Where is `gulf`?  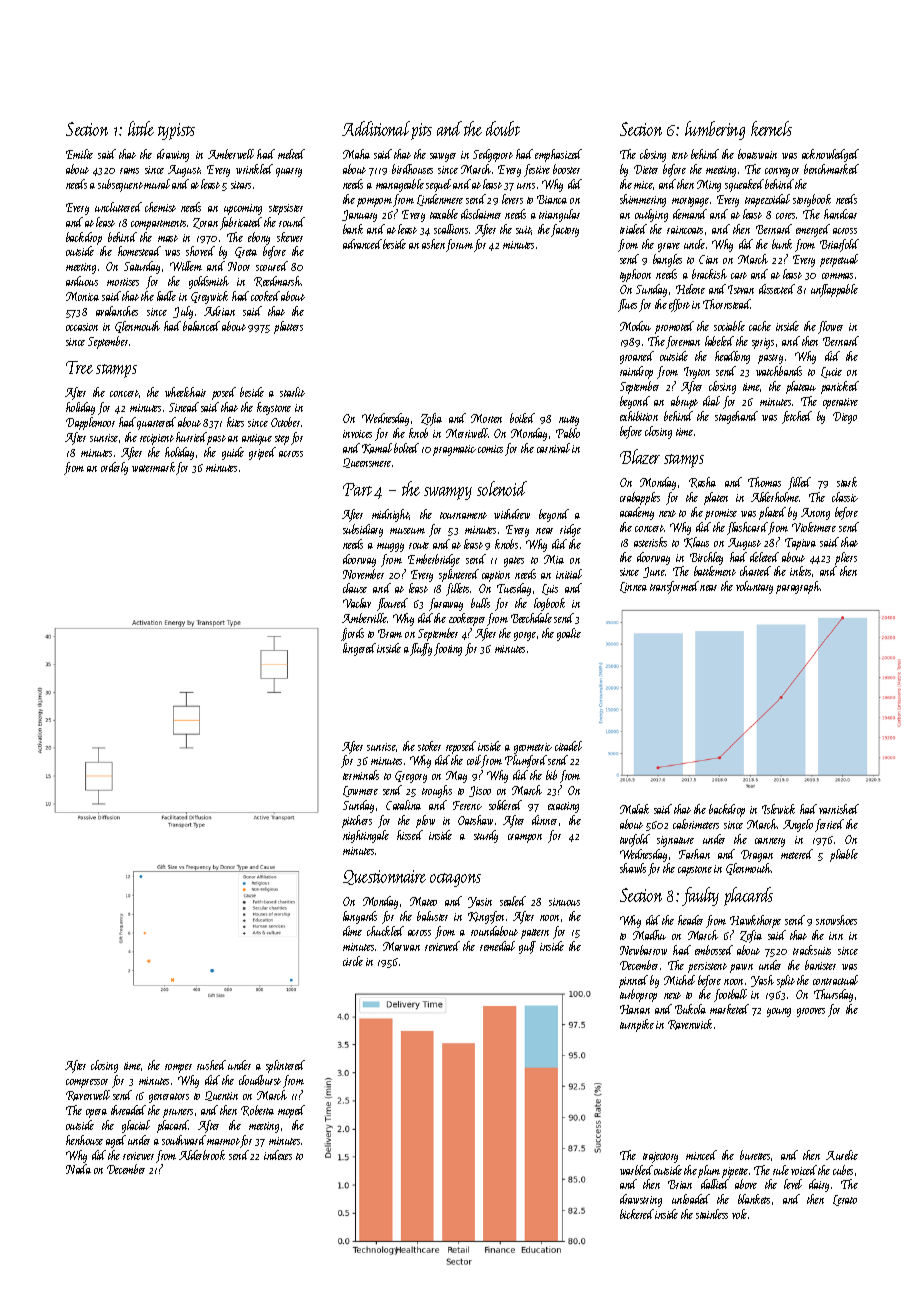
gulf is located at coordinates (527, 947).
